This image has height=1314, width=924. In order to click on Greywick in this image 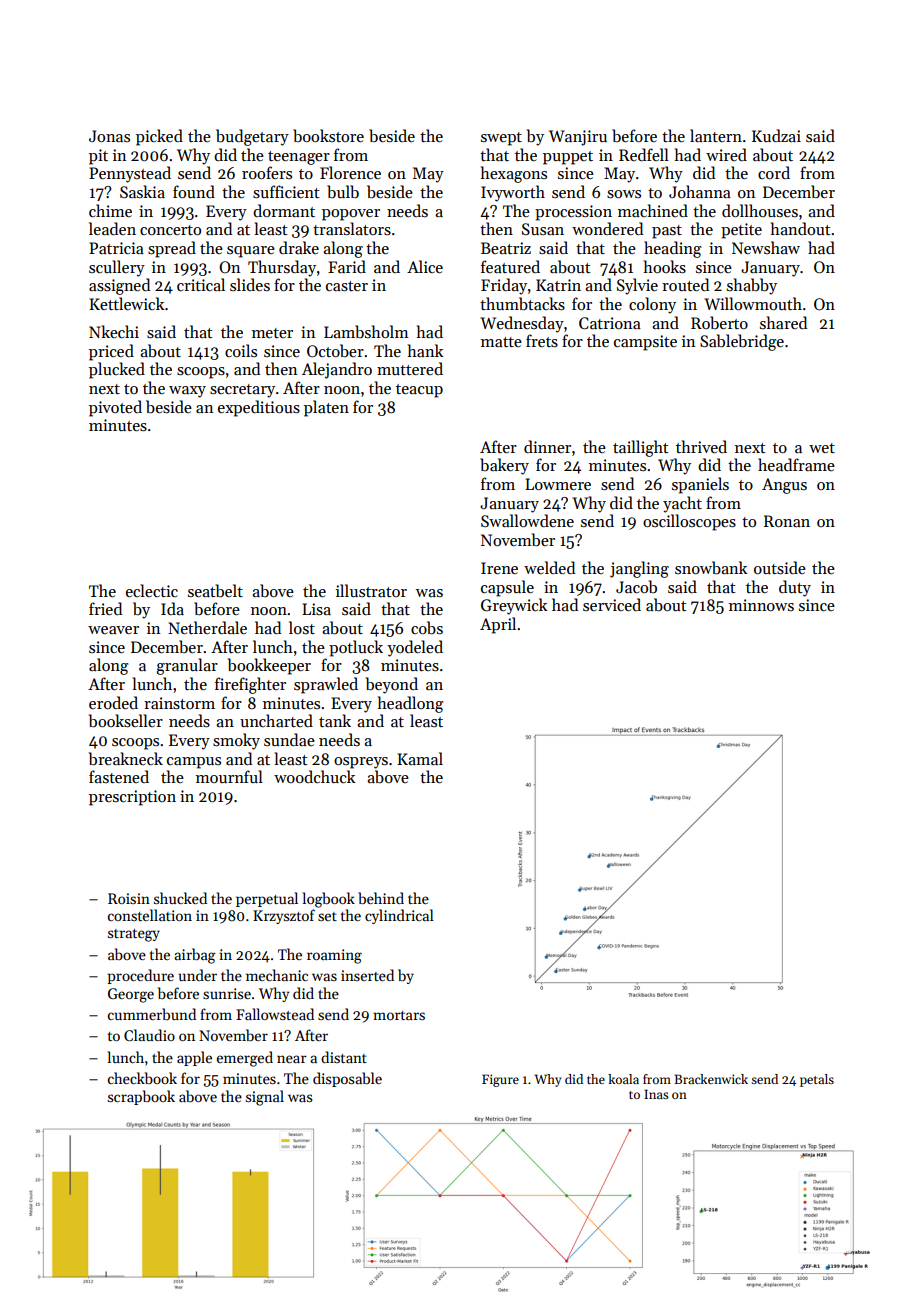, I will do `click(514, 606)`.
